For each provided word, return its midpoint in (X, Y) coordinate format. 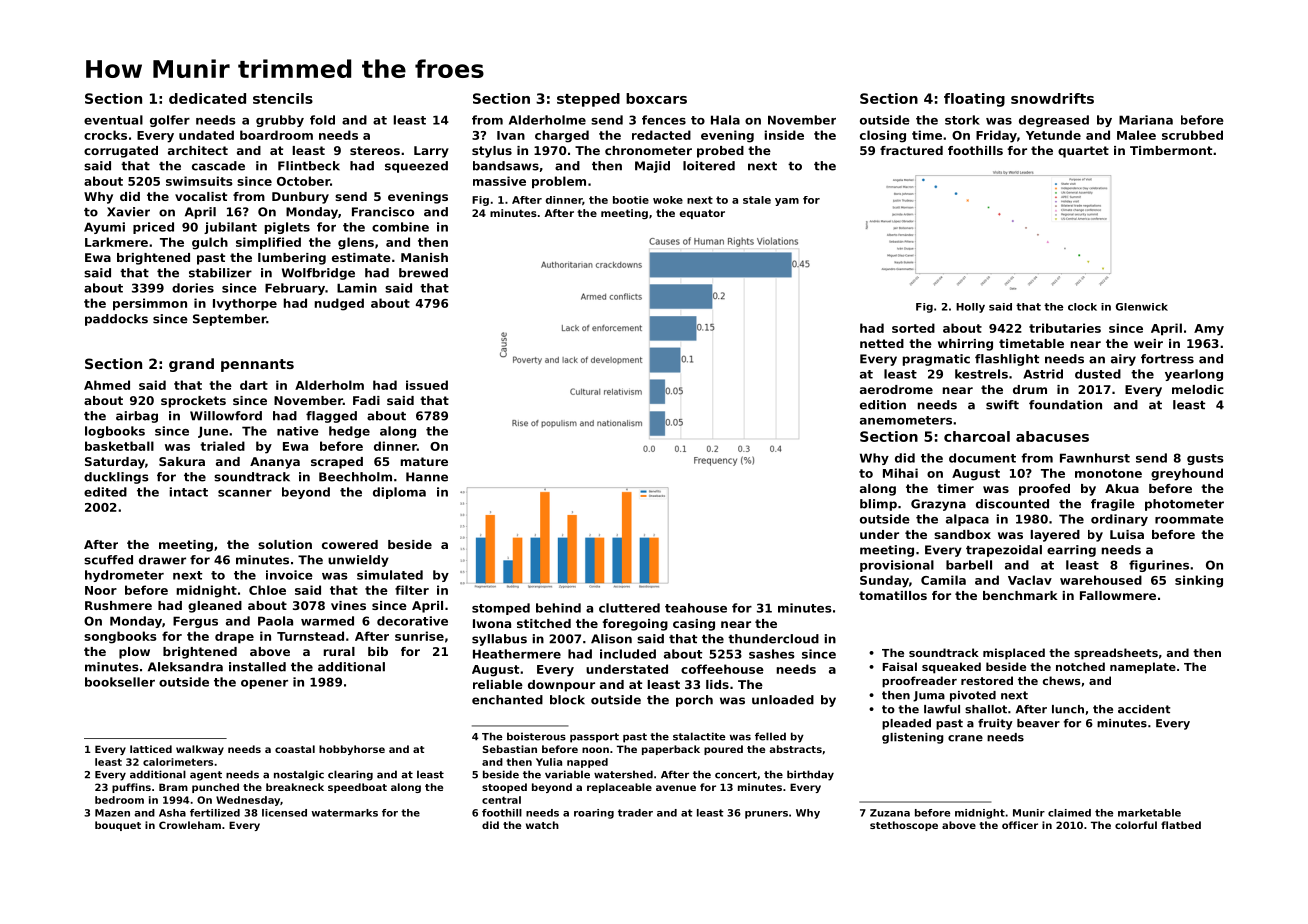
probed (720, 152)
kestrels (981, 374)
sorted (913, 328)
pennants (257, 365)
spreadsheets (1116, 654)
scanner (245, 493)
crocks (105, 135)
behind (558, 608)
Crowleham (190, 825)
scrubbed (1192, 135)
